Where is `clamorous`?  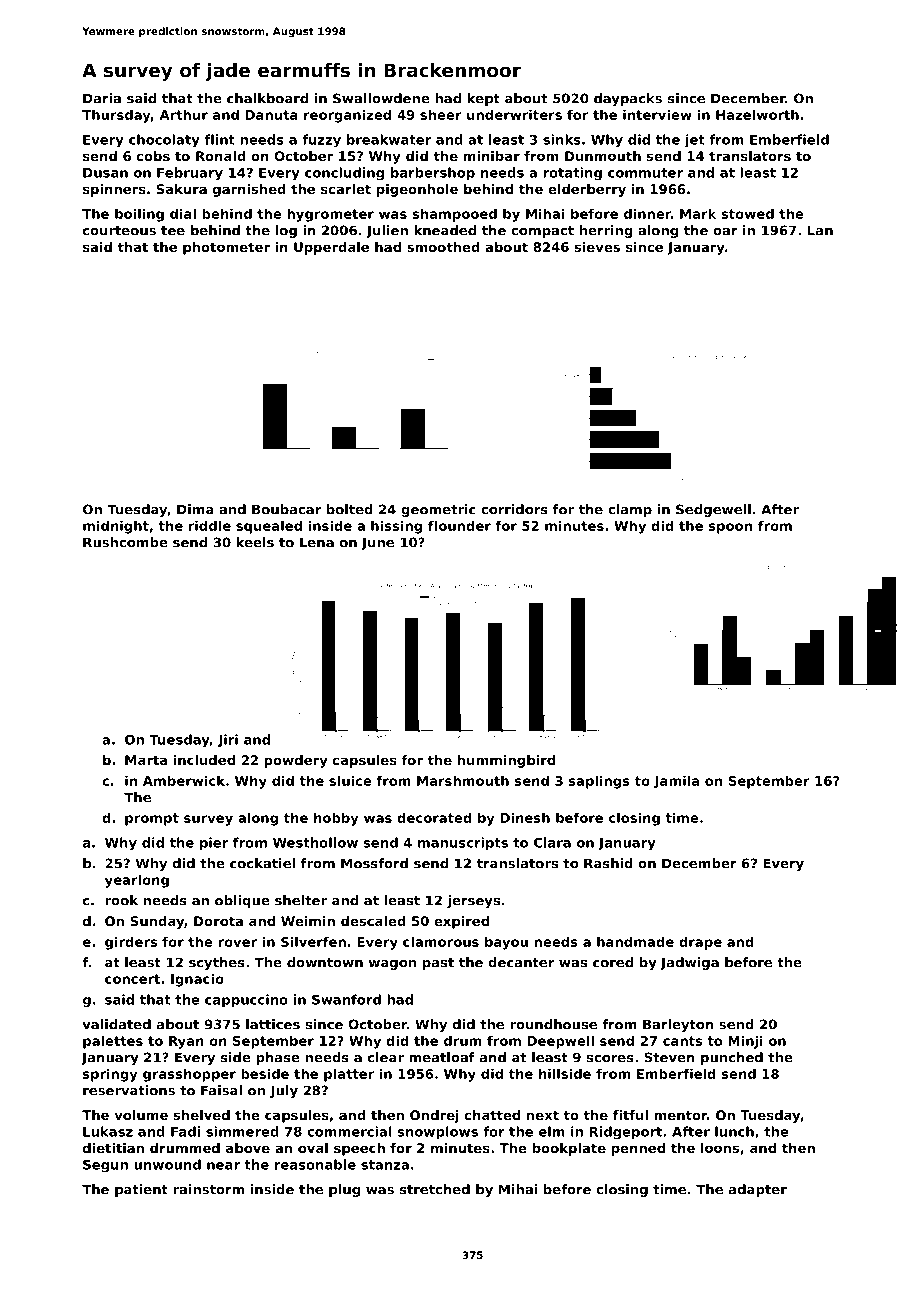 clamorous is located at coordinates (441, 941).
